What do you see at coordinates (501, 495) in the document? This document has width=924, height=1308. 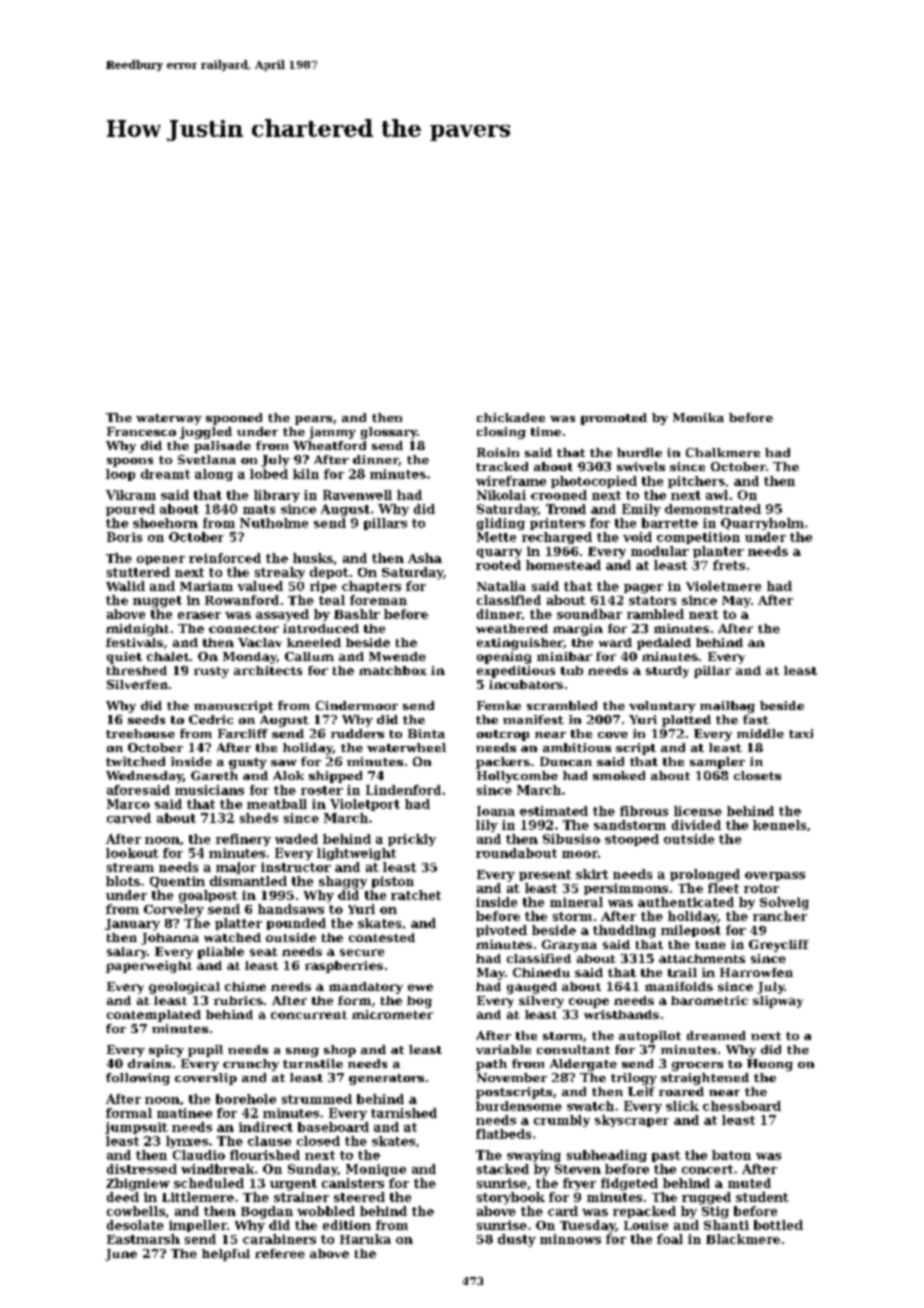 I see `Nikolai` at bounding box center [501, 495].
